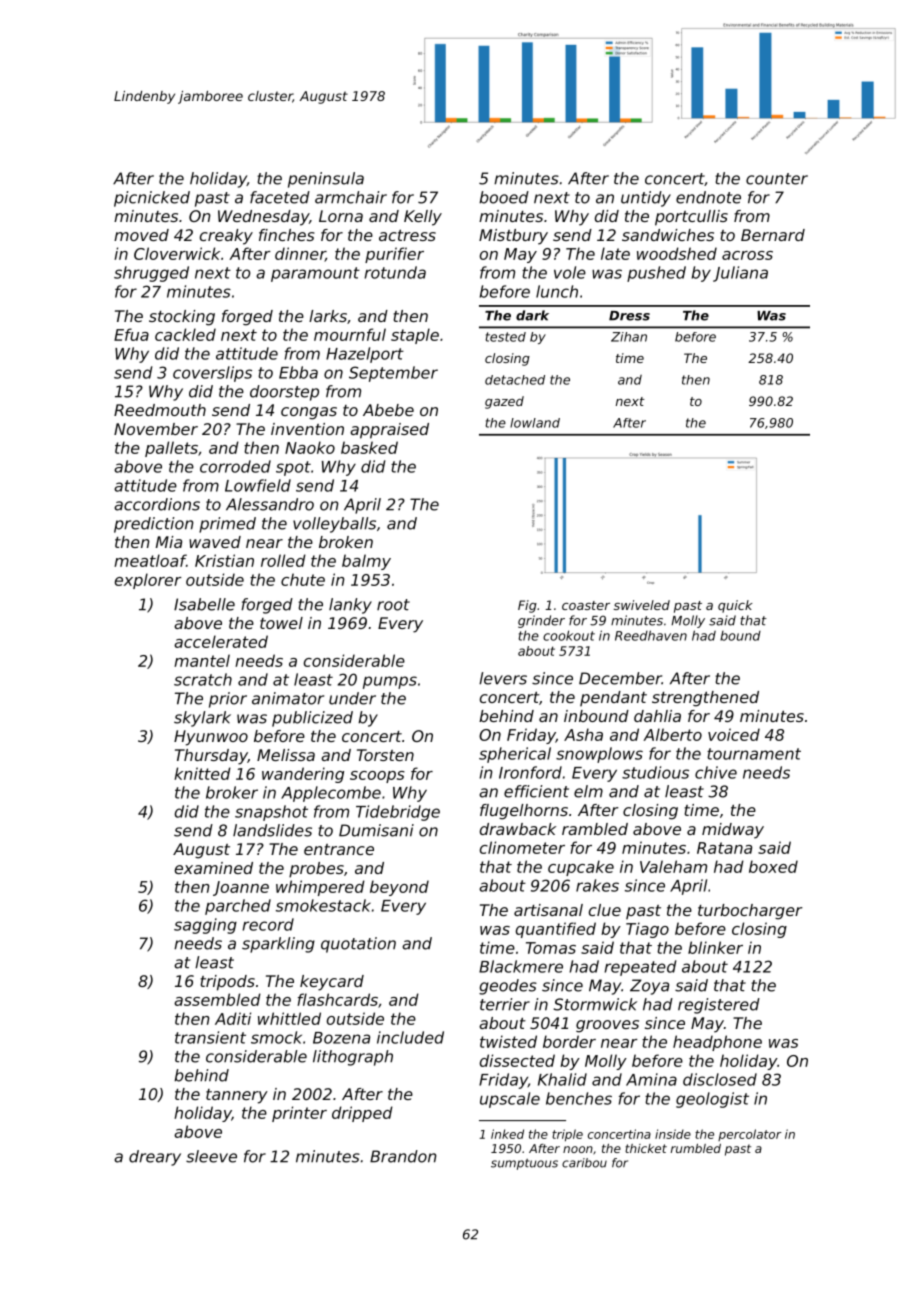 This image has height=1311, width=924. Describe the element at coordinates (203, 679) in the image. I see `scratch` at that location.
